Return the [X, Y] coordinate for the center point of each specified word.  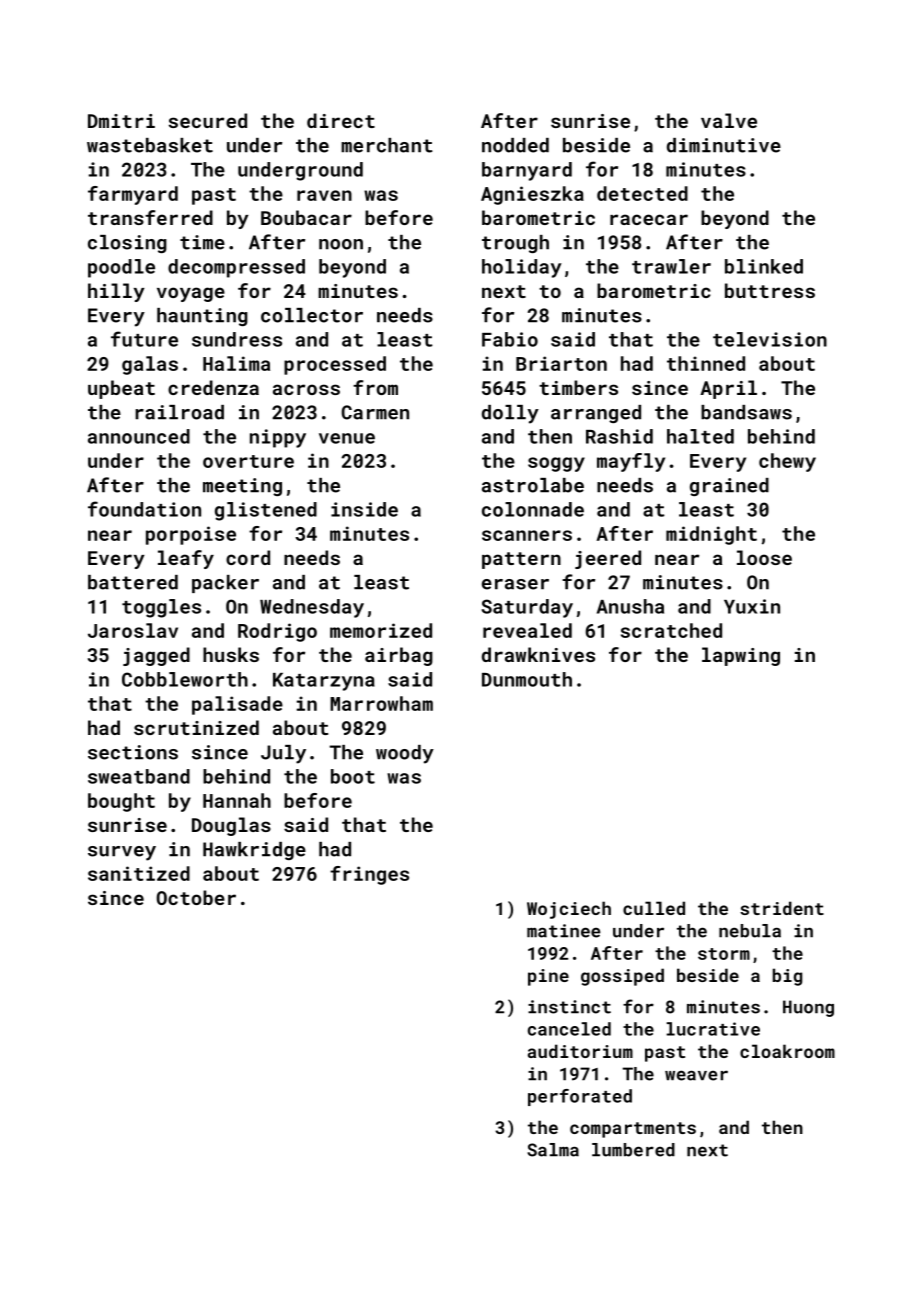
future [144, 339]
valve [729, 120]
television [770, 339]
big [787, 977]
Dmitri [121, 121]
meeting [242, 487]
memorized [381, 630]
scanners [527, 535]
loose [764, 557]
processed [335, 365]
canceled [569, 1029]
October [196, 897]
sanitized [139, 873]
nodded [515, 145]
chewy [787, 462]
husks [231, 654]
